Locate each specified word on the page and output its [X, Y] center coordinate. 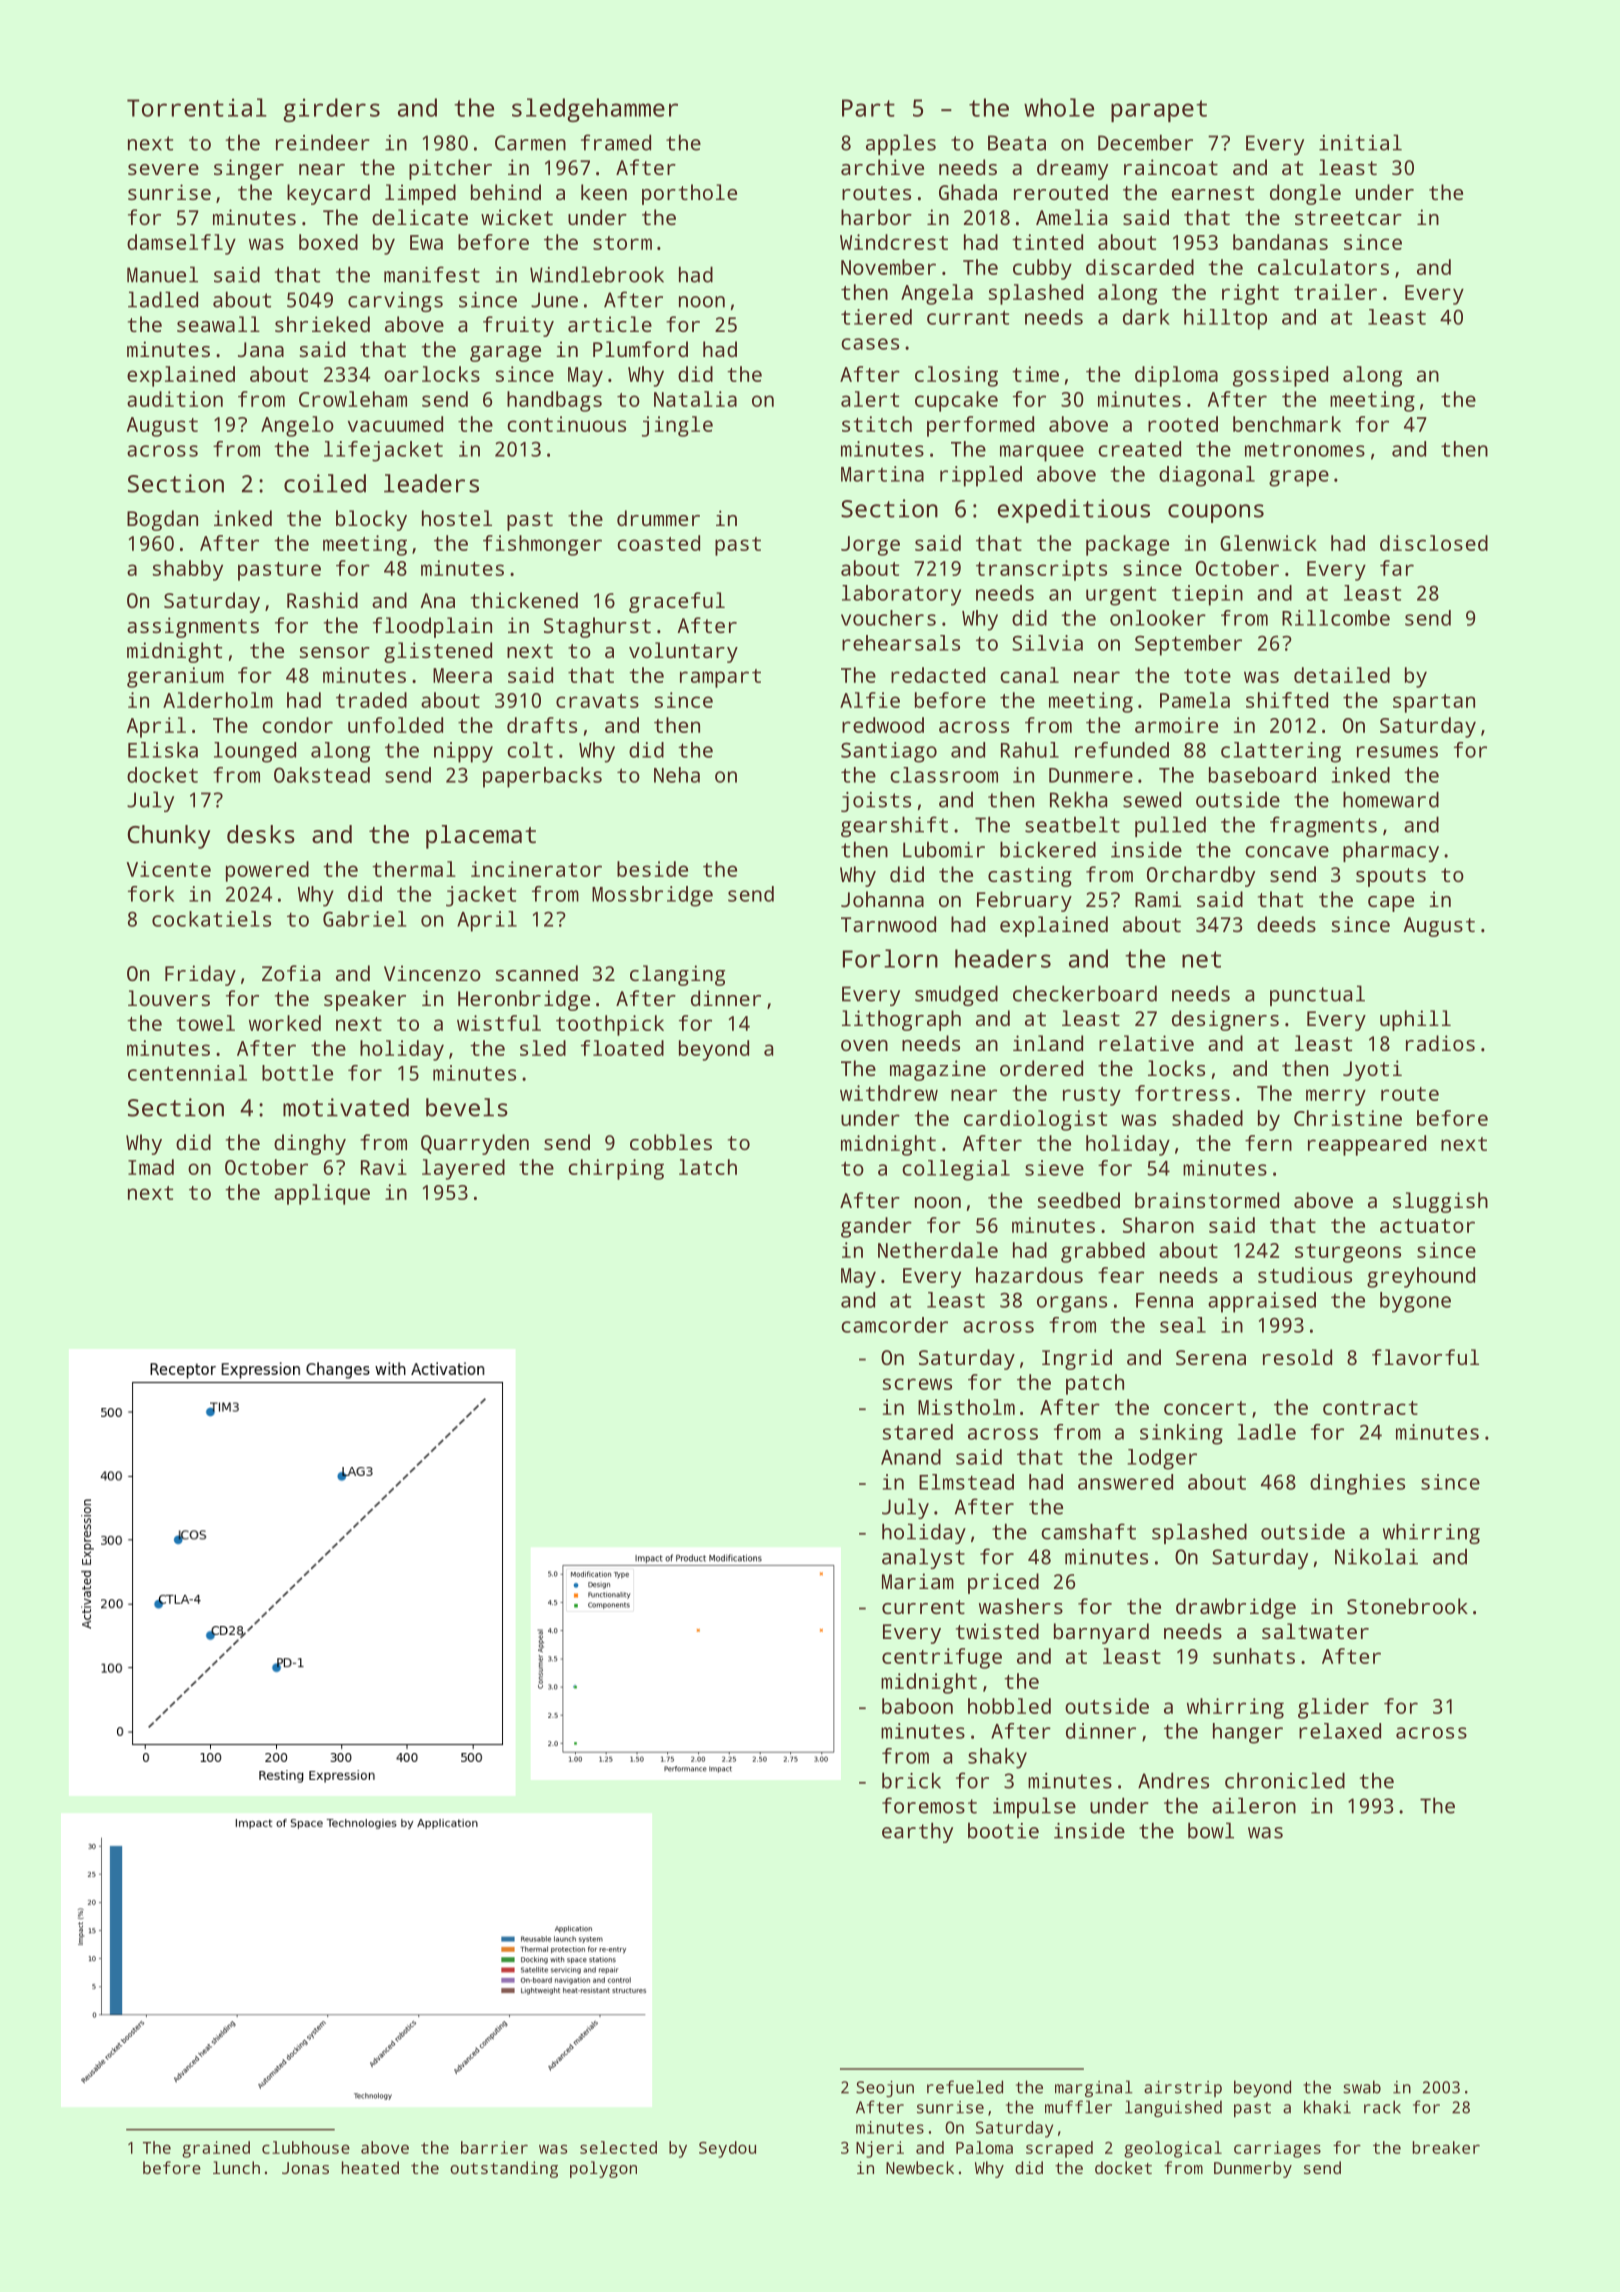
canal [1029, 675]
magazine [938, 1070]
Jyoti [1372, 1070]
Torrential [197, 107]
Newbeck [920, 2167]
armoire [1176, 725]
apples [901, 144]
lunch [236, 2167]
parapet [1159, 111]
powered [267, 871]
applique [322, 1194]
